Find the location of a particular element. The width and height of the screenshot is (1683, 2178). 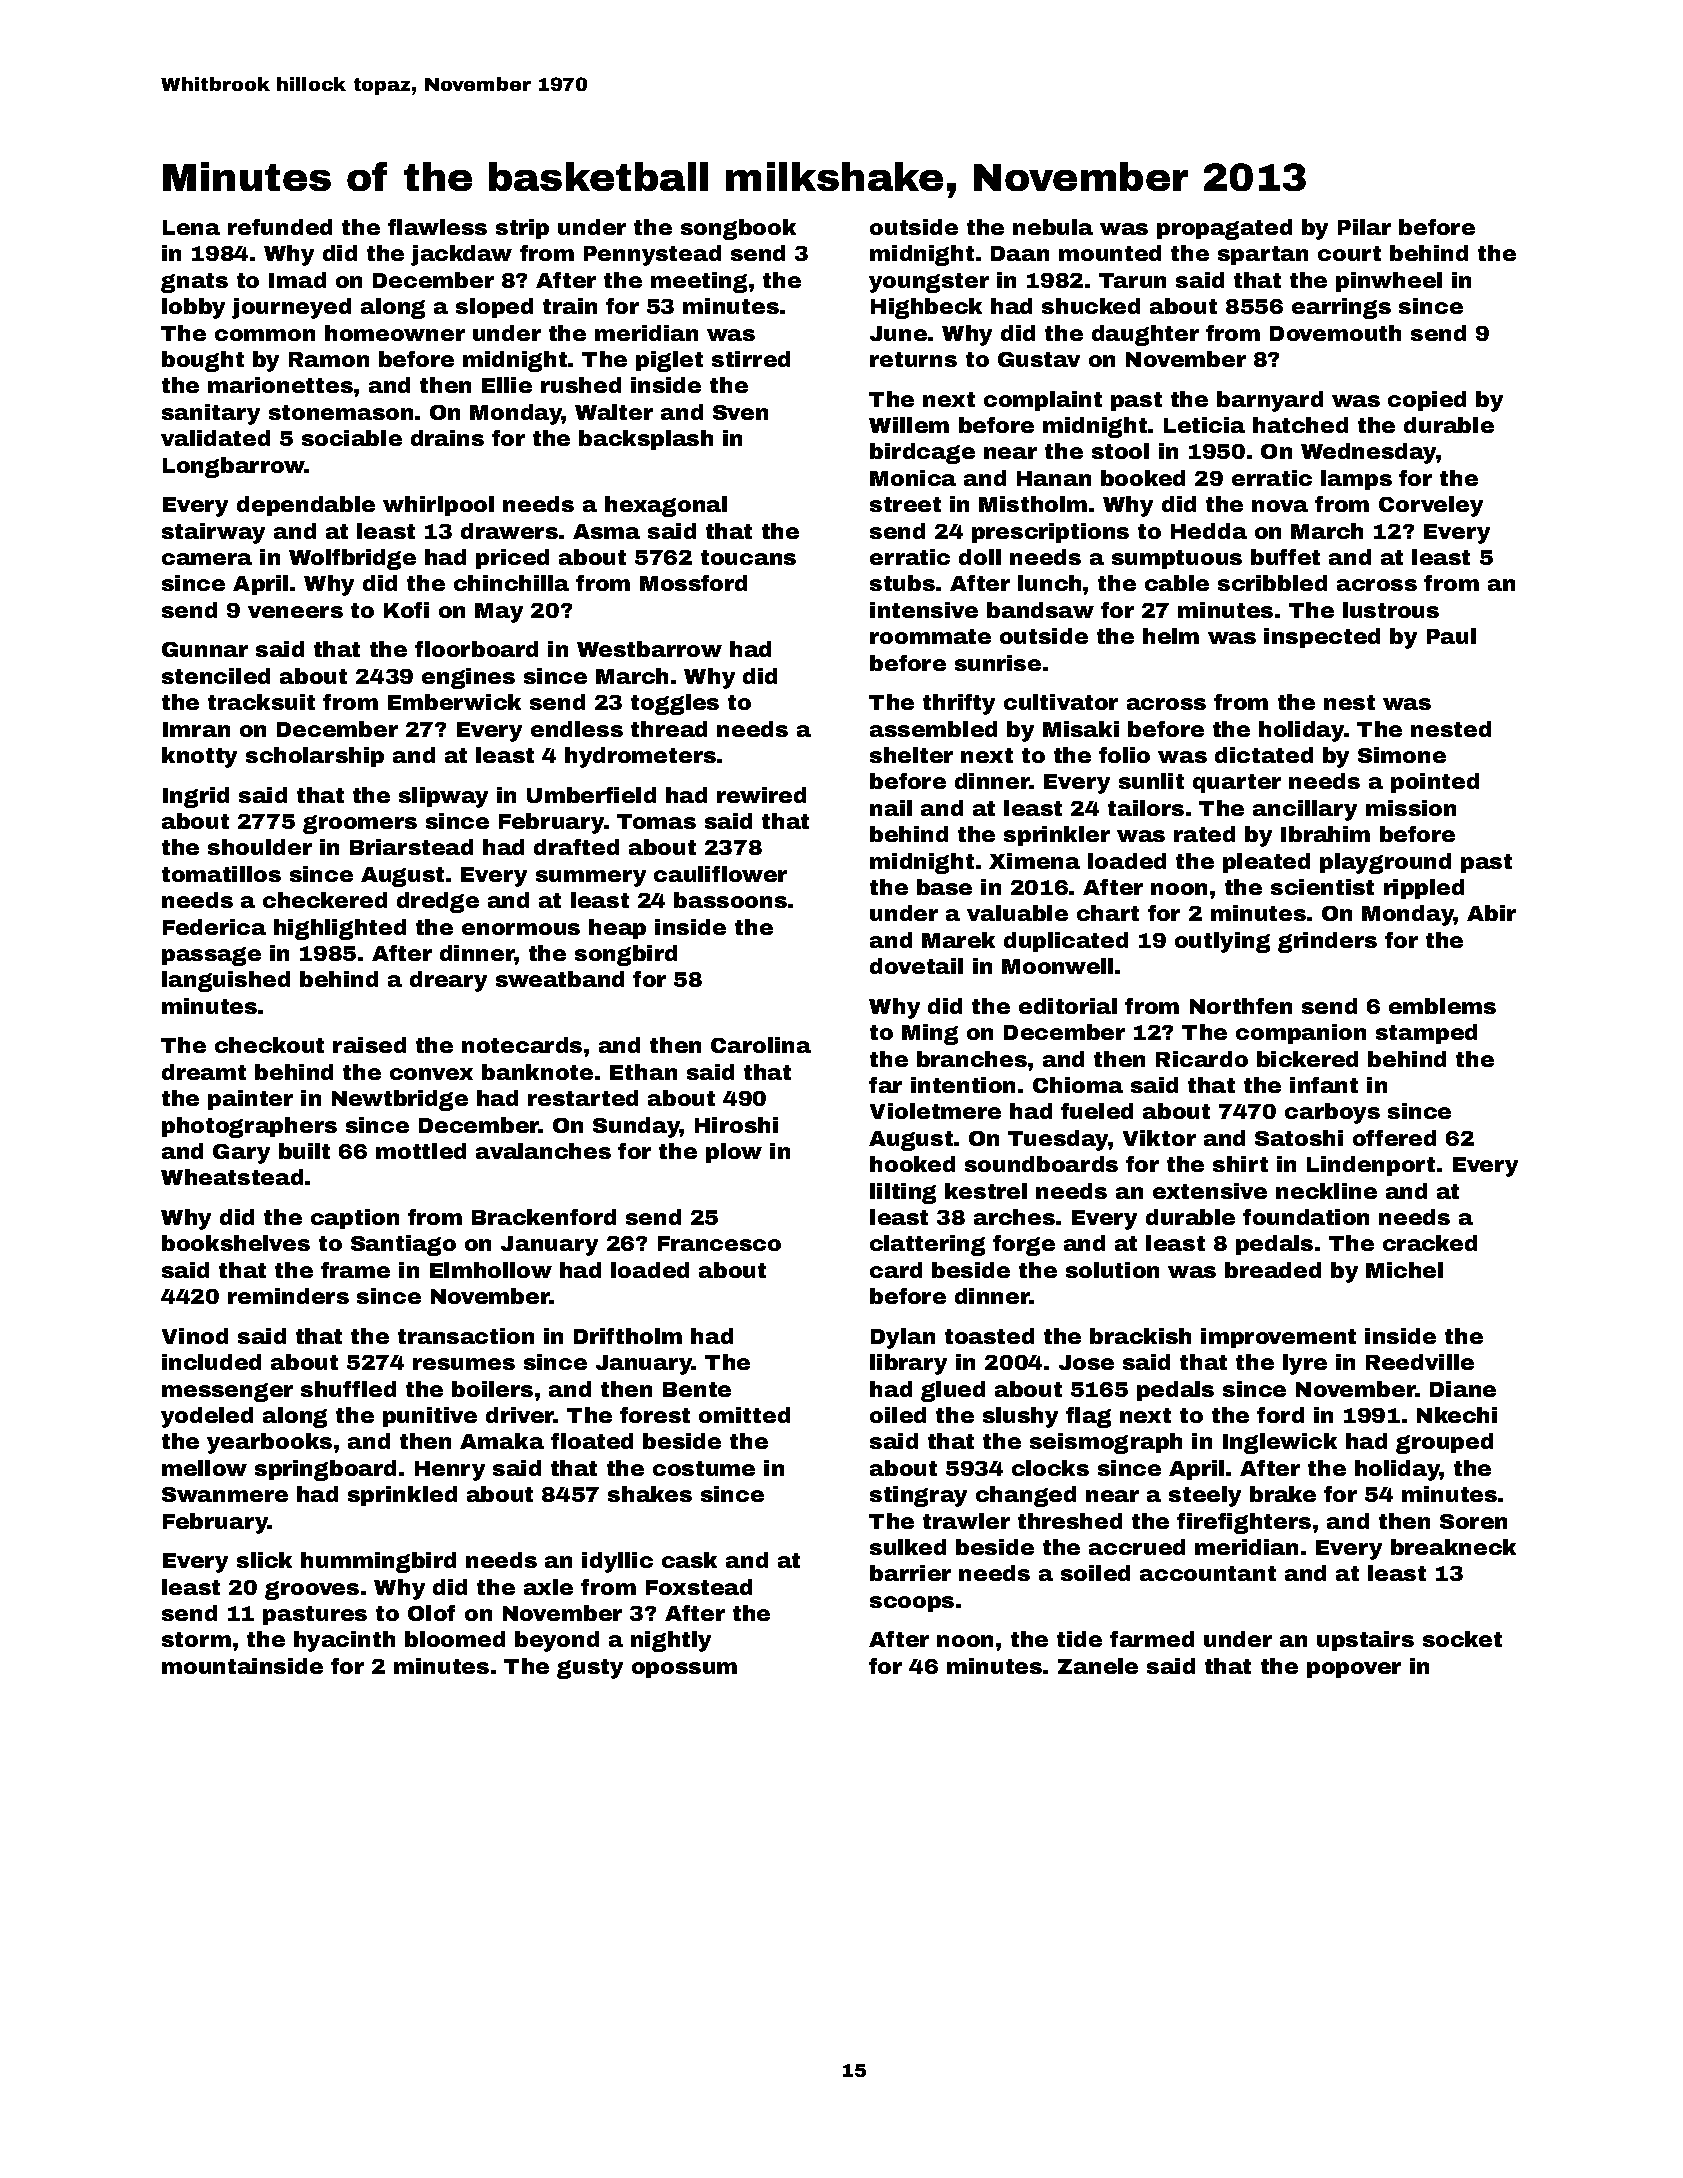

Lena is located at coordinates (191, 227).
